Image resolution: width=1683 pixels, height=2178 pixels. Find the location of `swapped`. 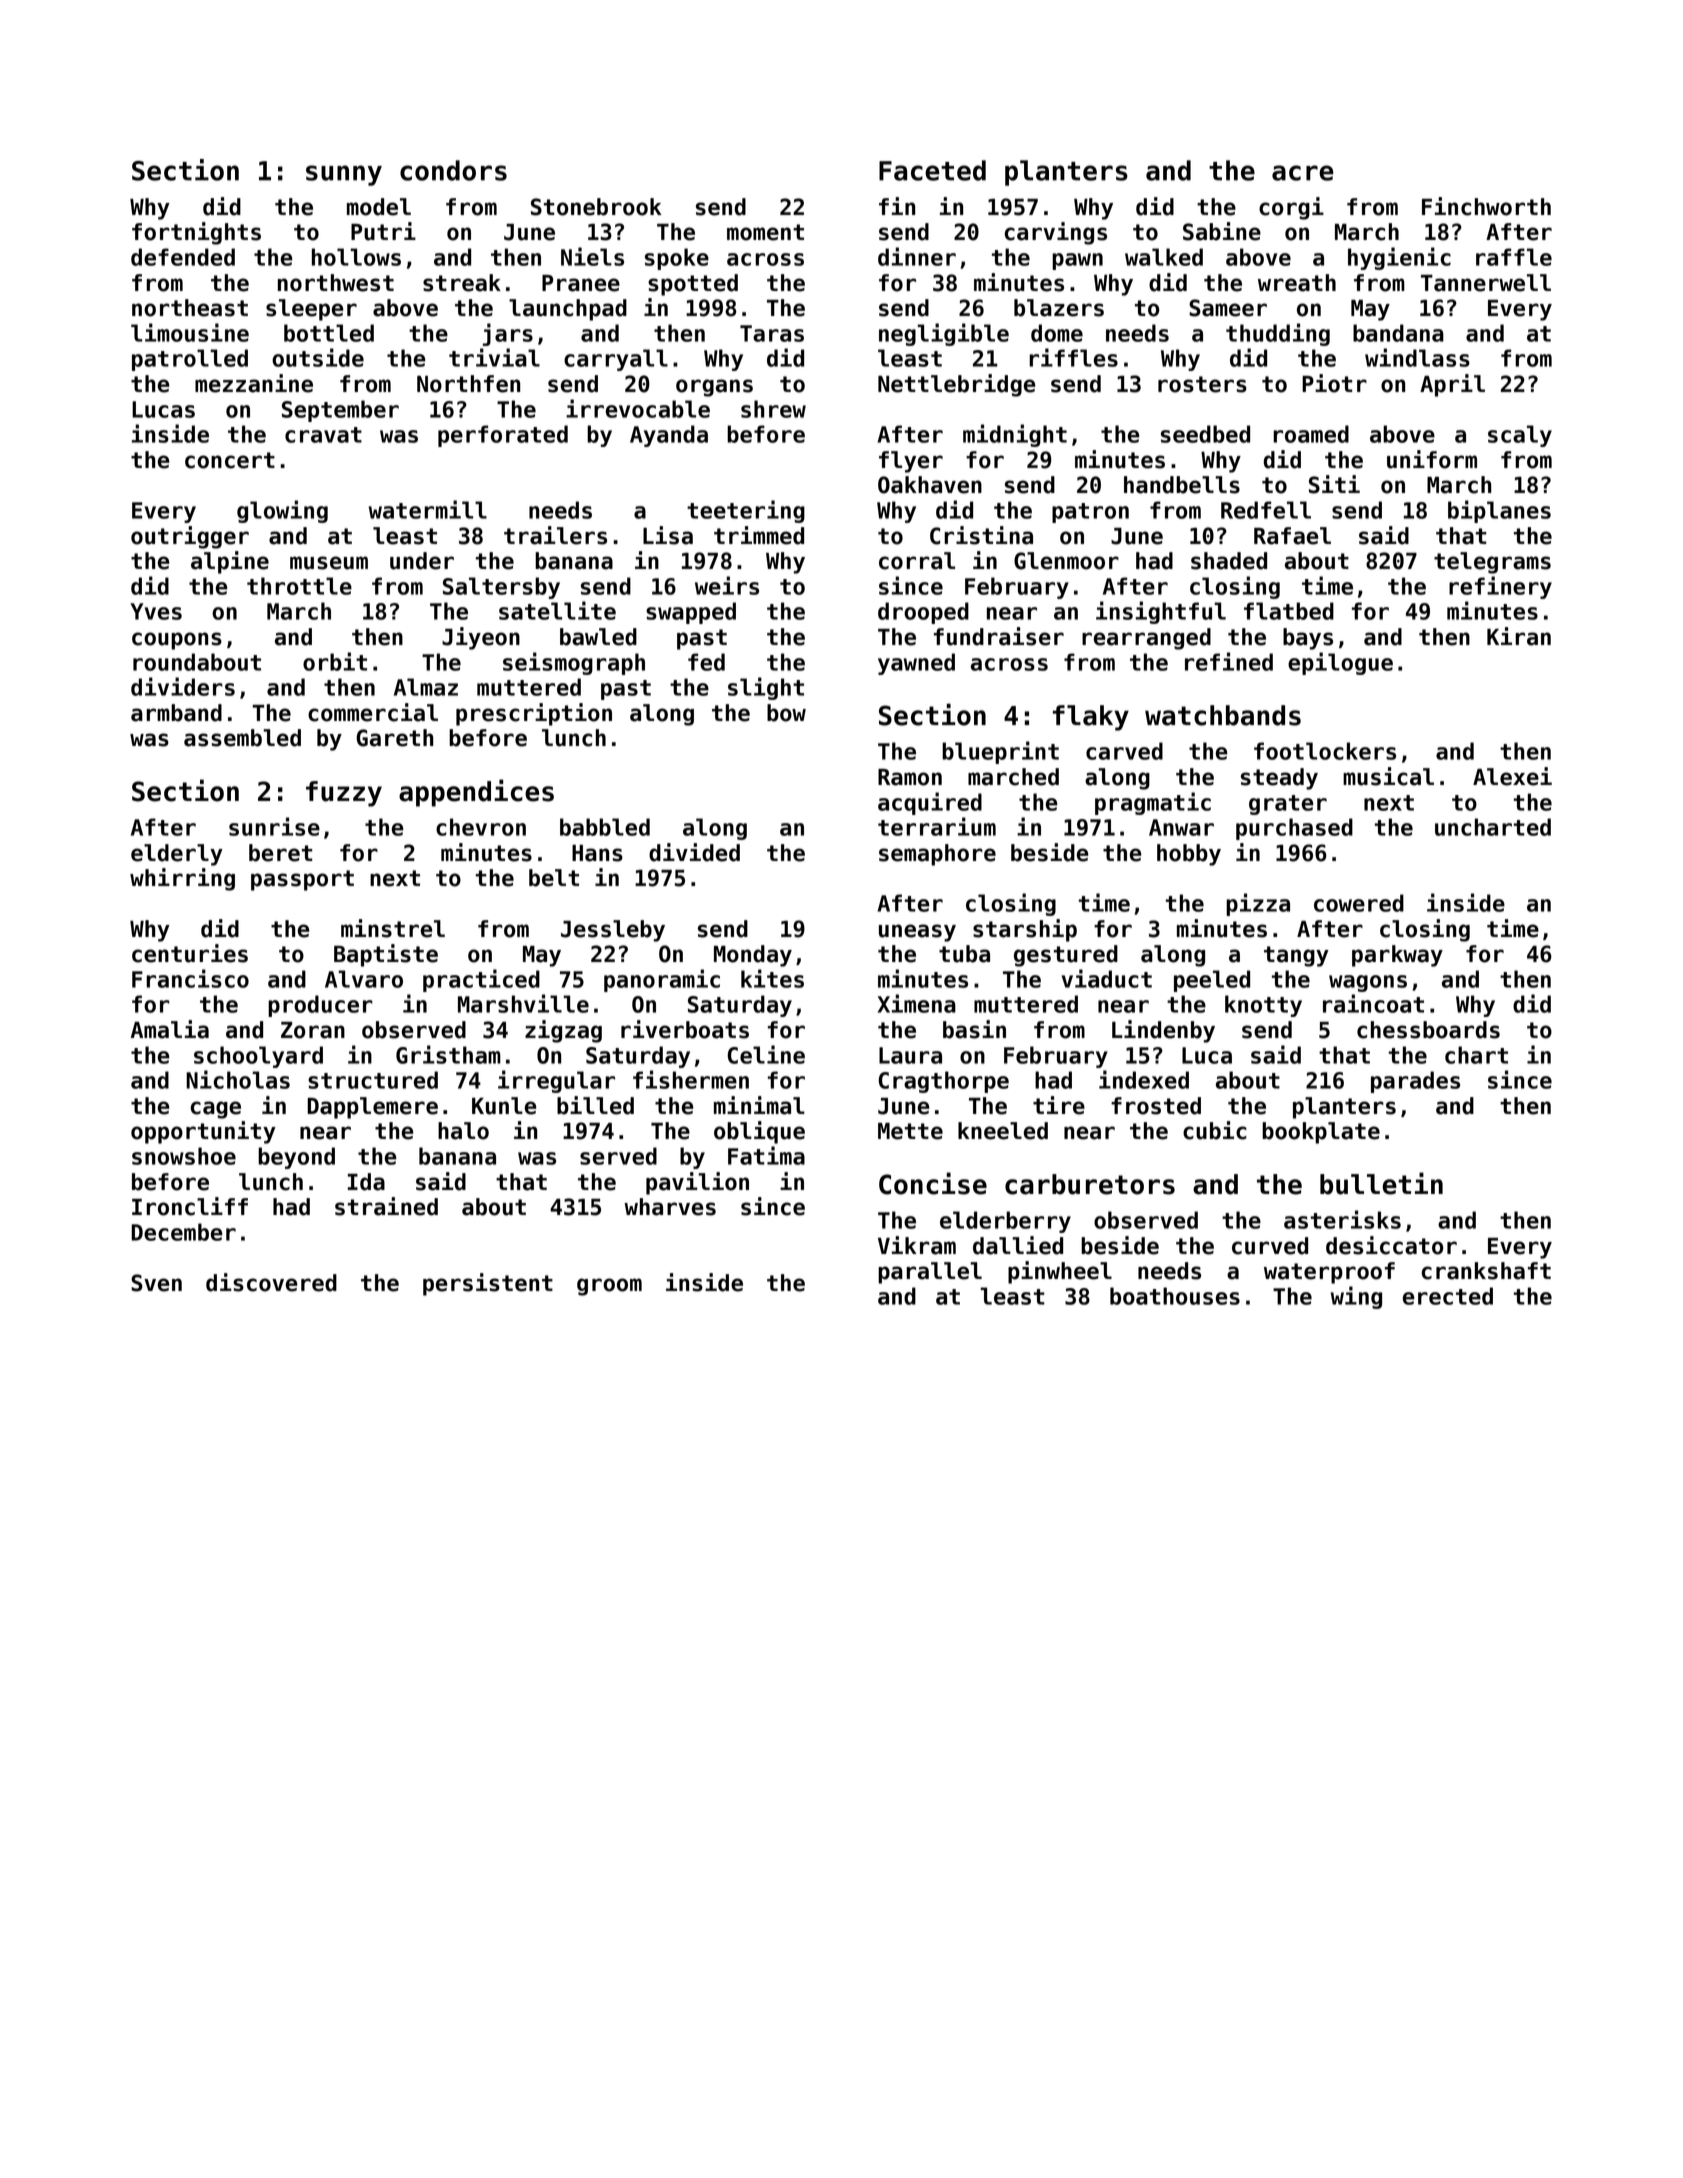

swapped is located at coordinates (691, 613).
